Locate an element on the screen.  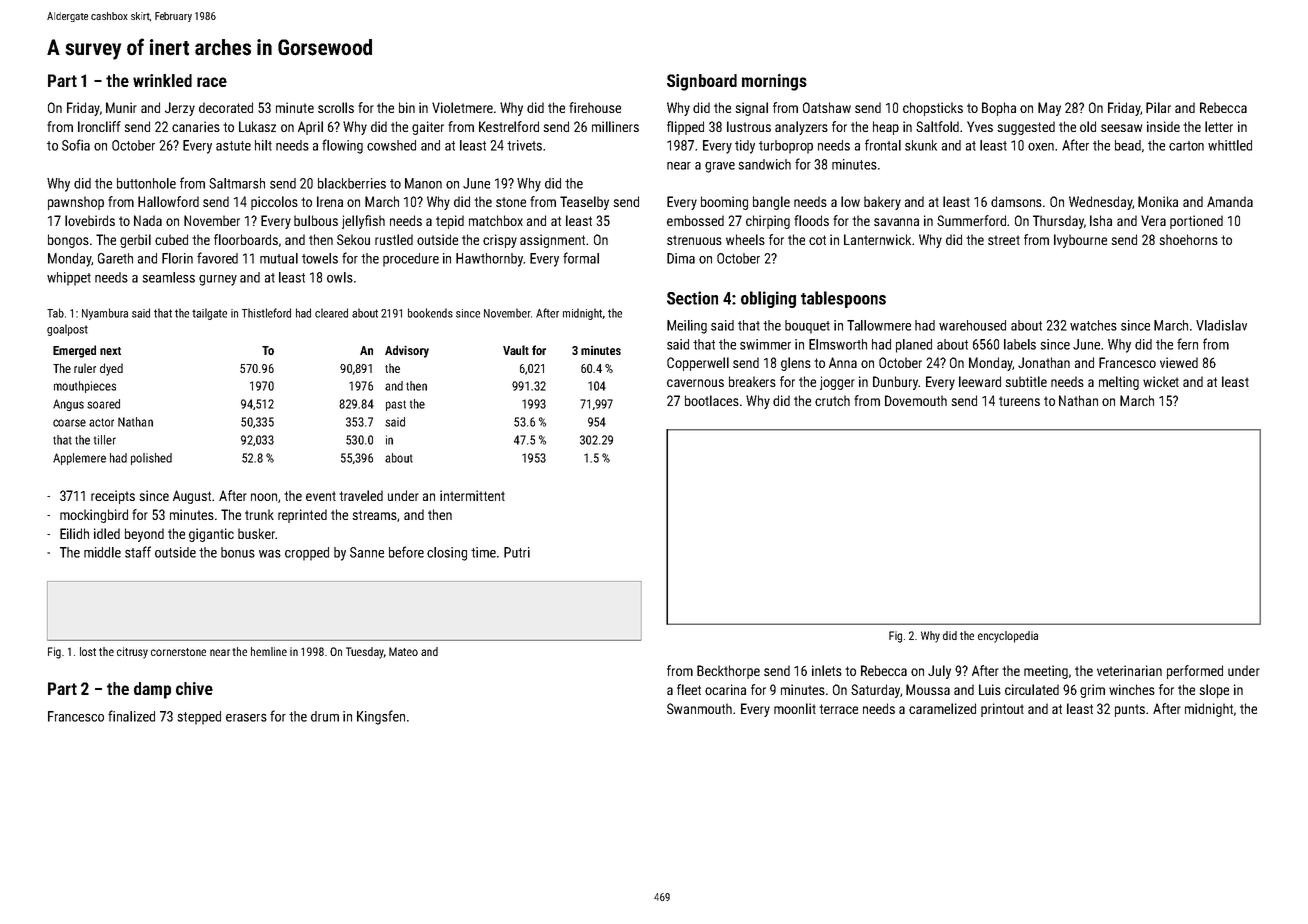
stepped is located at coordinates (199, 718).
